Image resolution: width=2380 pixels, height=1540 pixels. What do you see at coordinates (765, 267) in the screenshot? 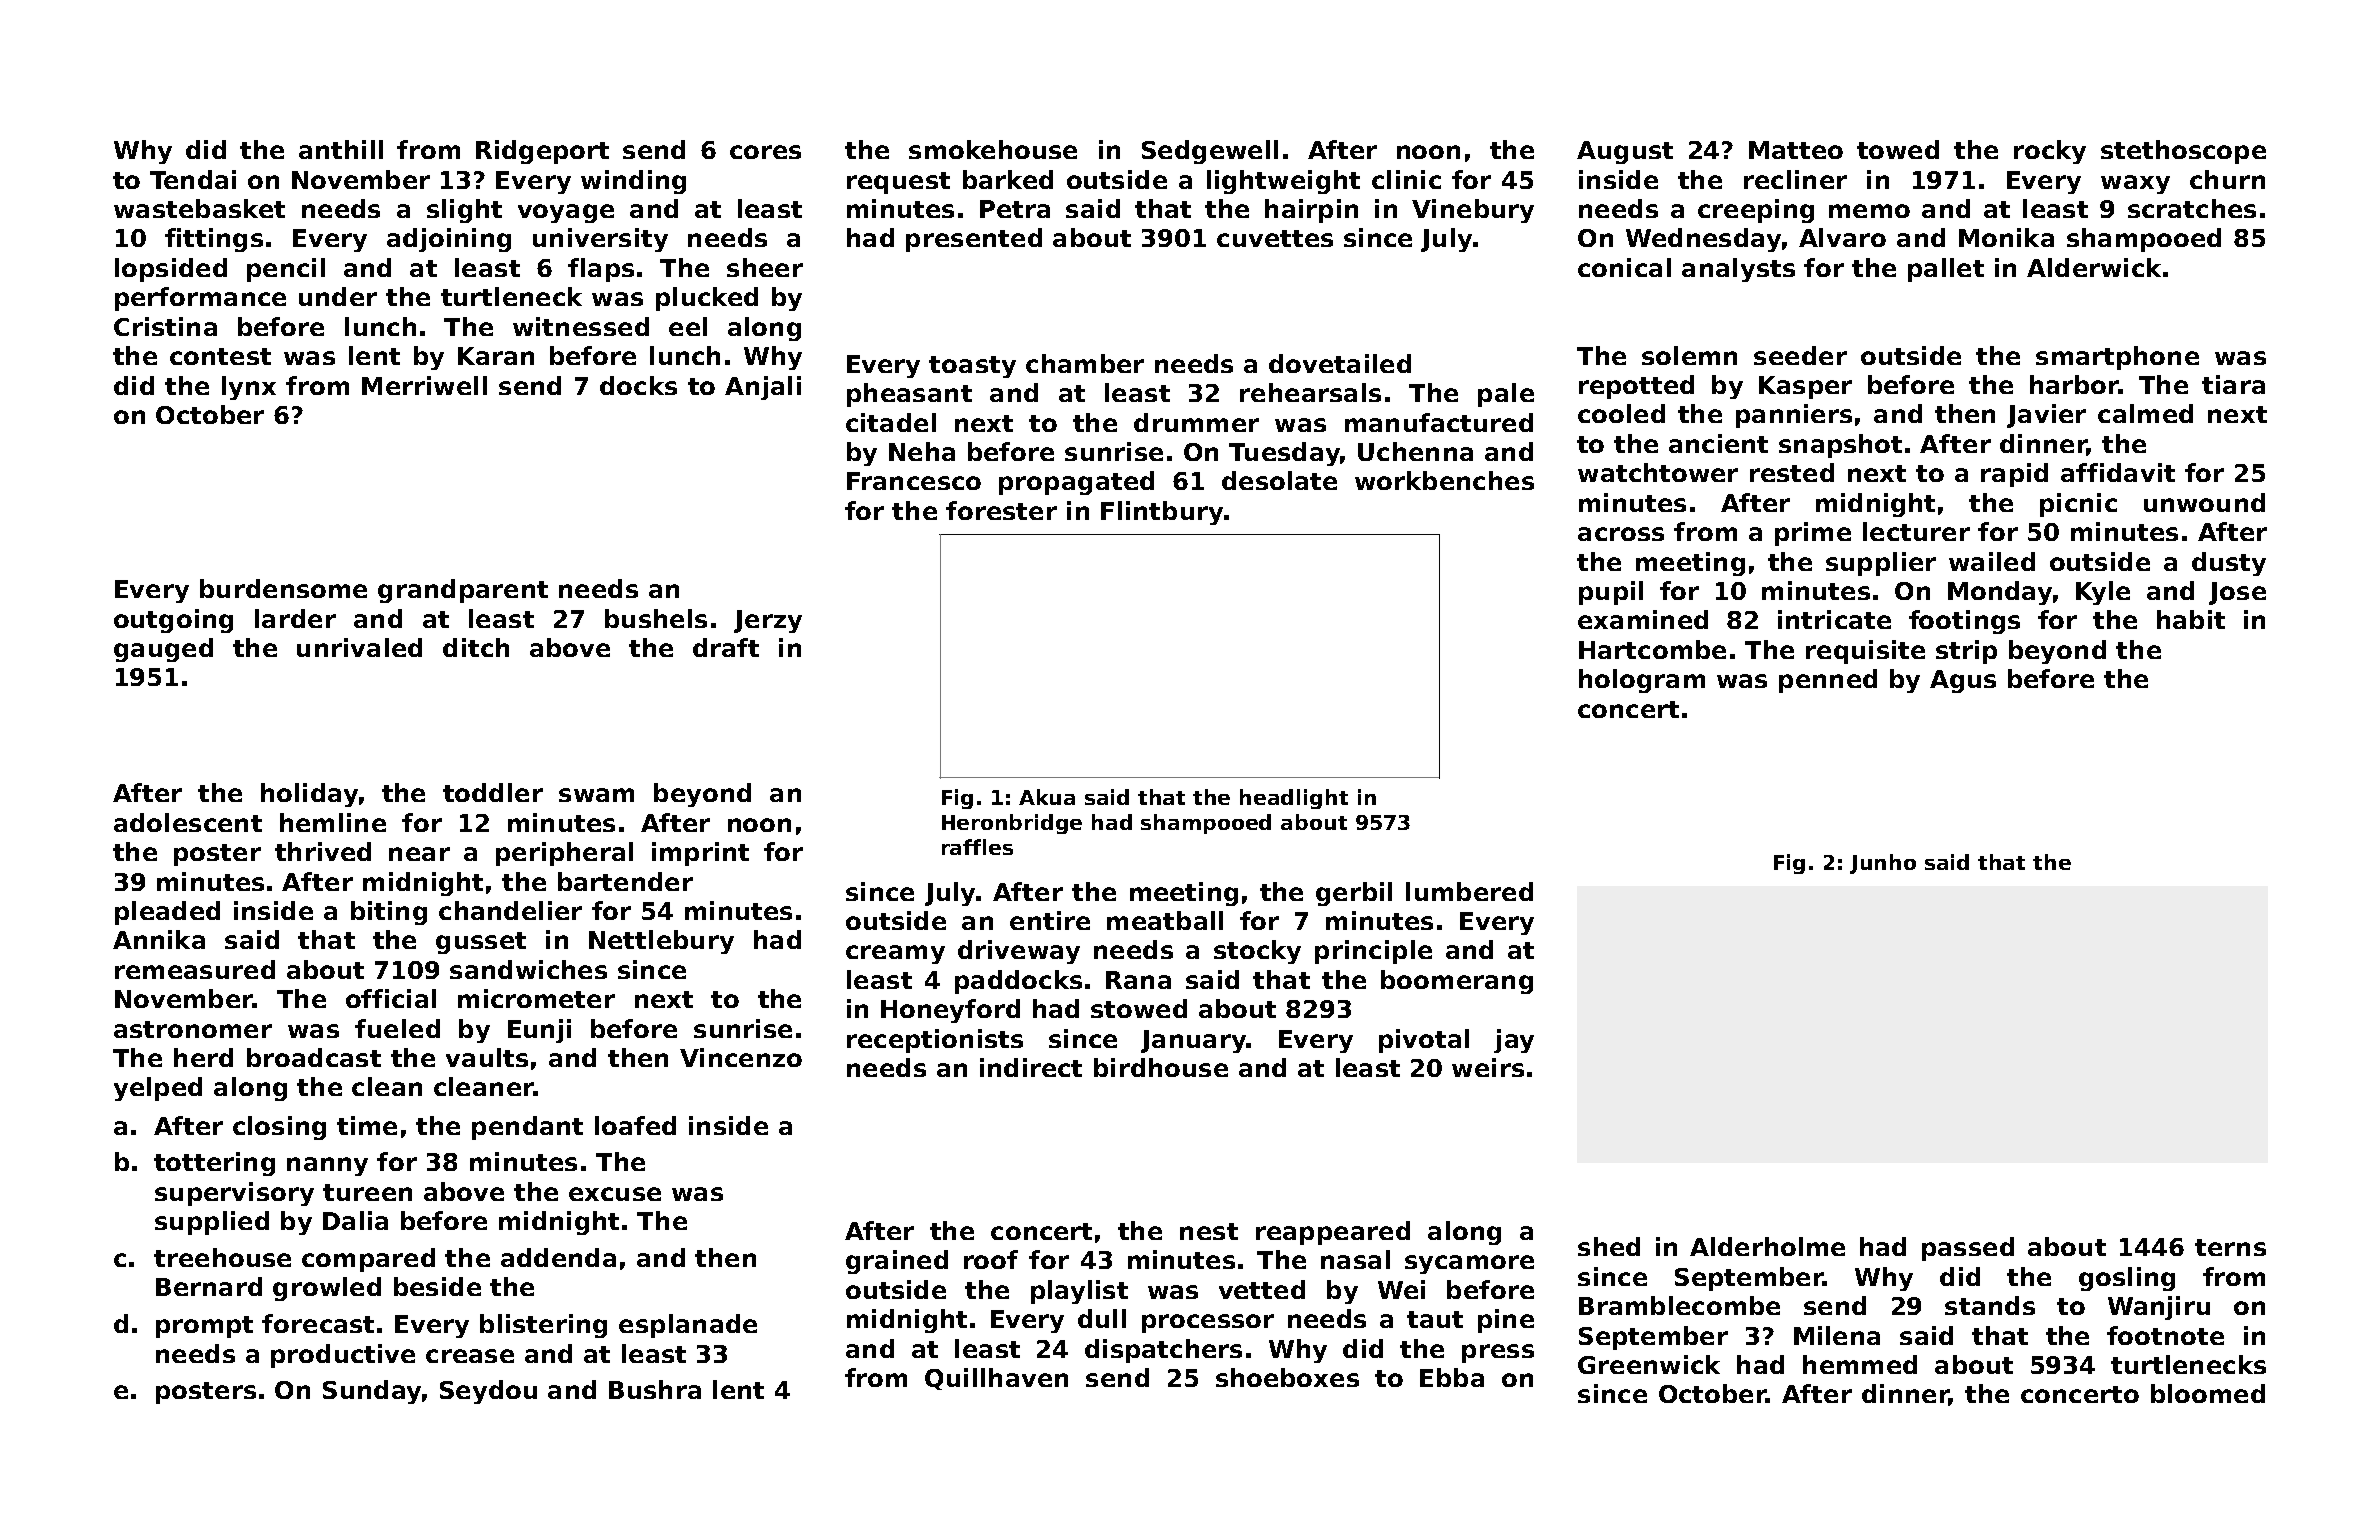
I see `sheer` at bounding box center [765, 267].
